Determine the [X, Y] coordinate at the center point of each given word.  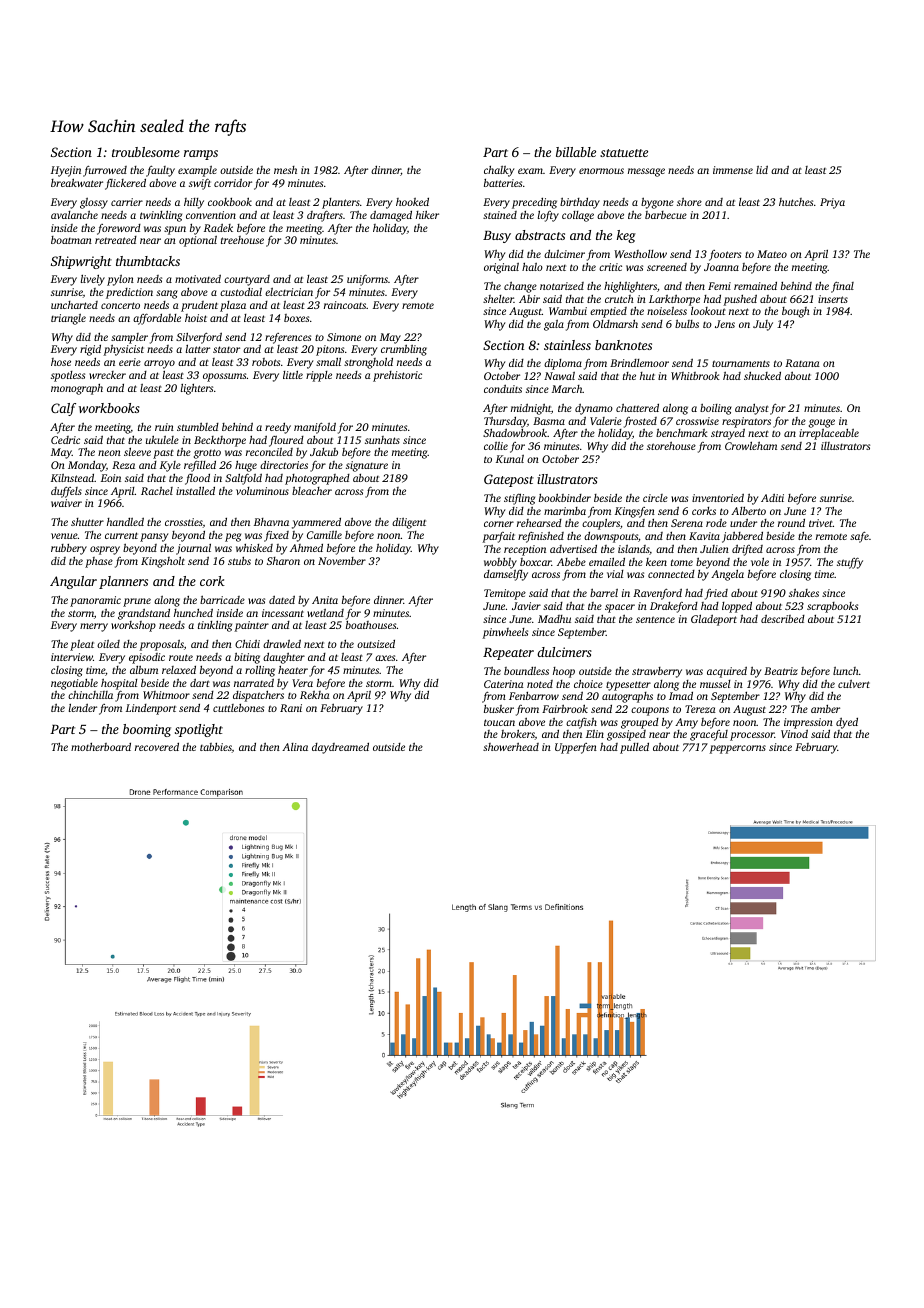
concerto [120, 305]
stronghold [368, 363]
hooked [412, 202]
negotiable [74, 684]
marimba [565, 511]
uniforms [367, 280]
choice [588, 684]
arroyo [159, 364]
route [181, 657]
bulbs [687, 323]
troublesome [146, 152]
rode [716, 522]
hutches [796, 202]
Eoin [111, 478]
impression [808, 724]
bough [796, 312]
